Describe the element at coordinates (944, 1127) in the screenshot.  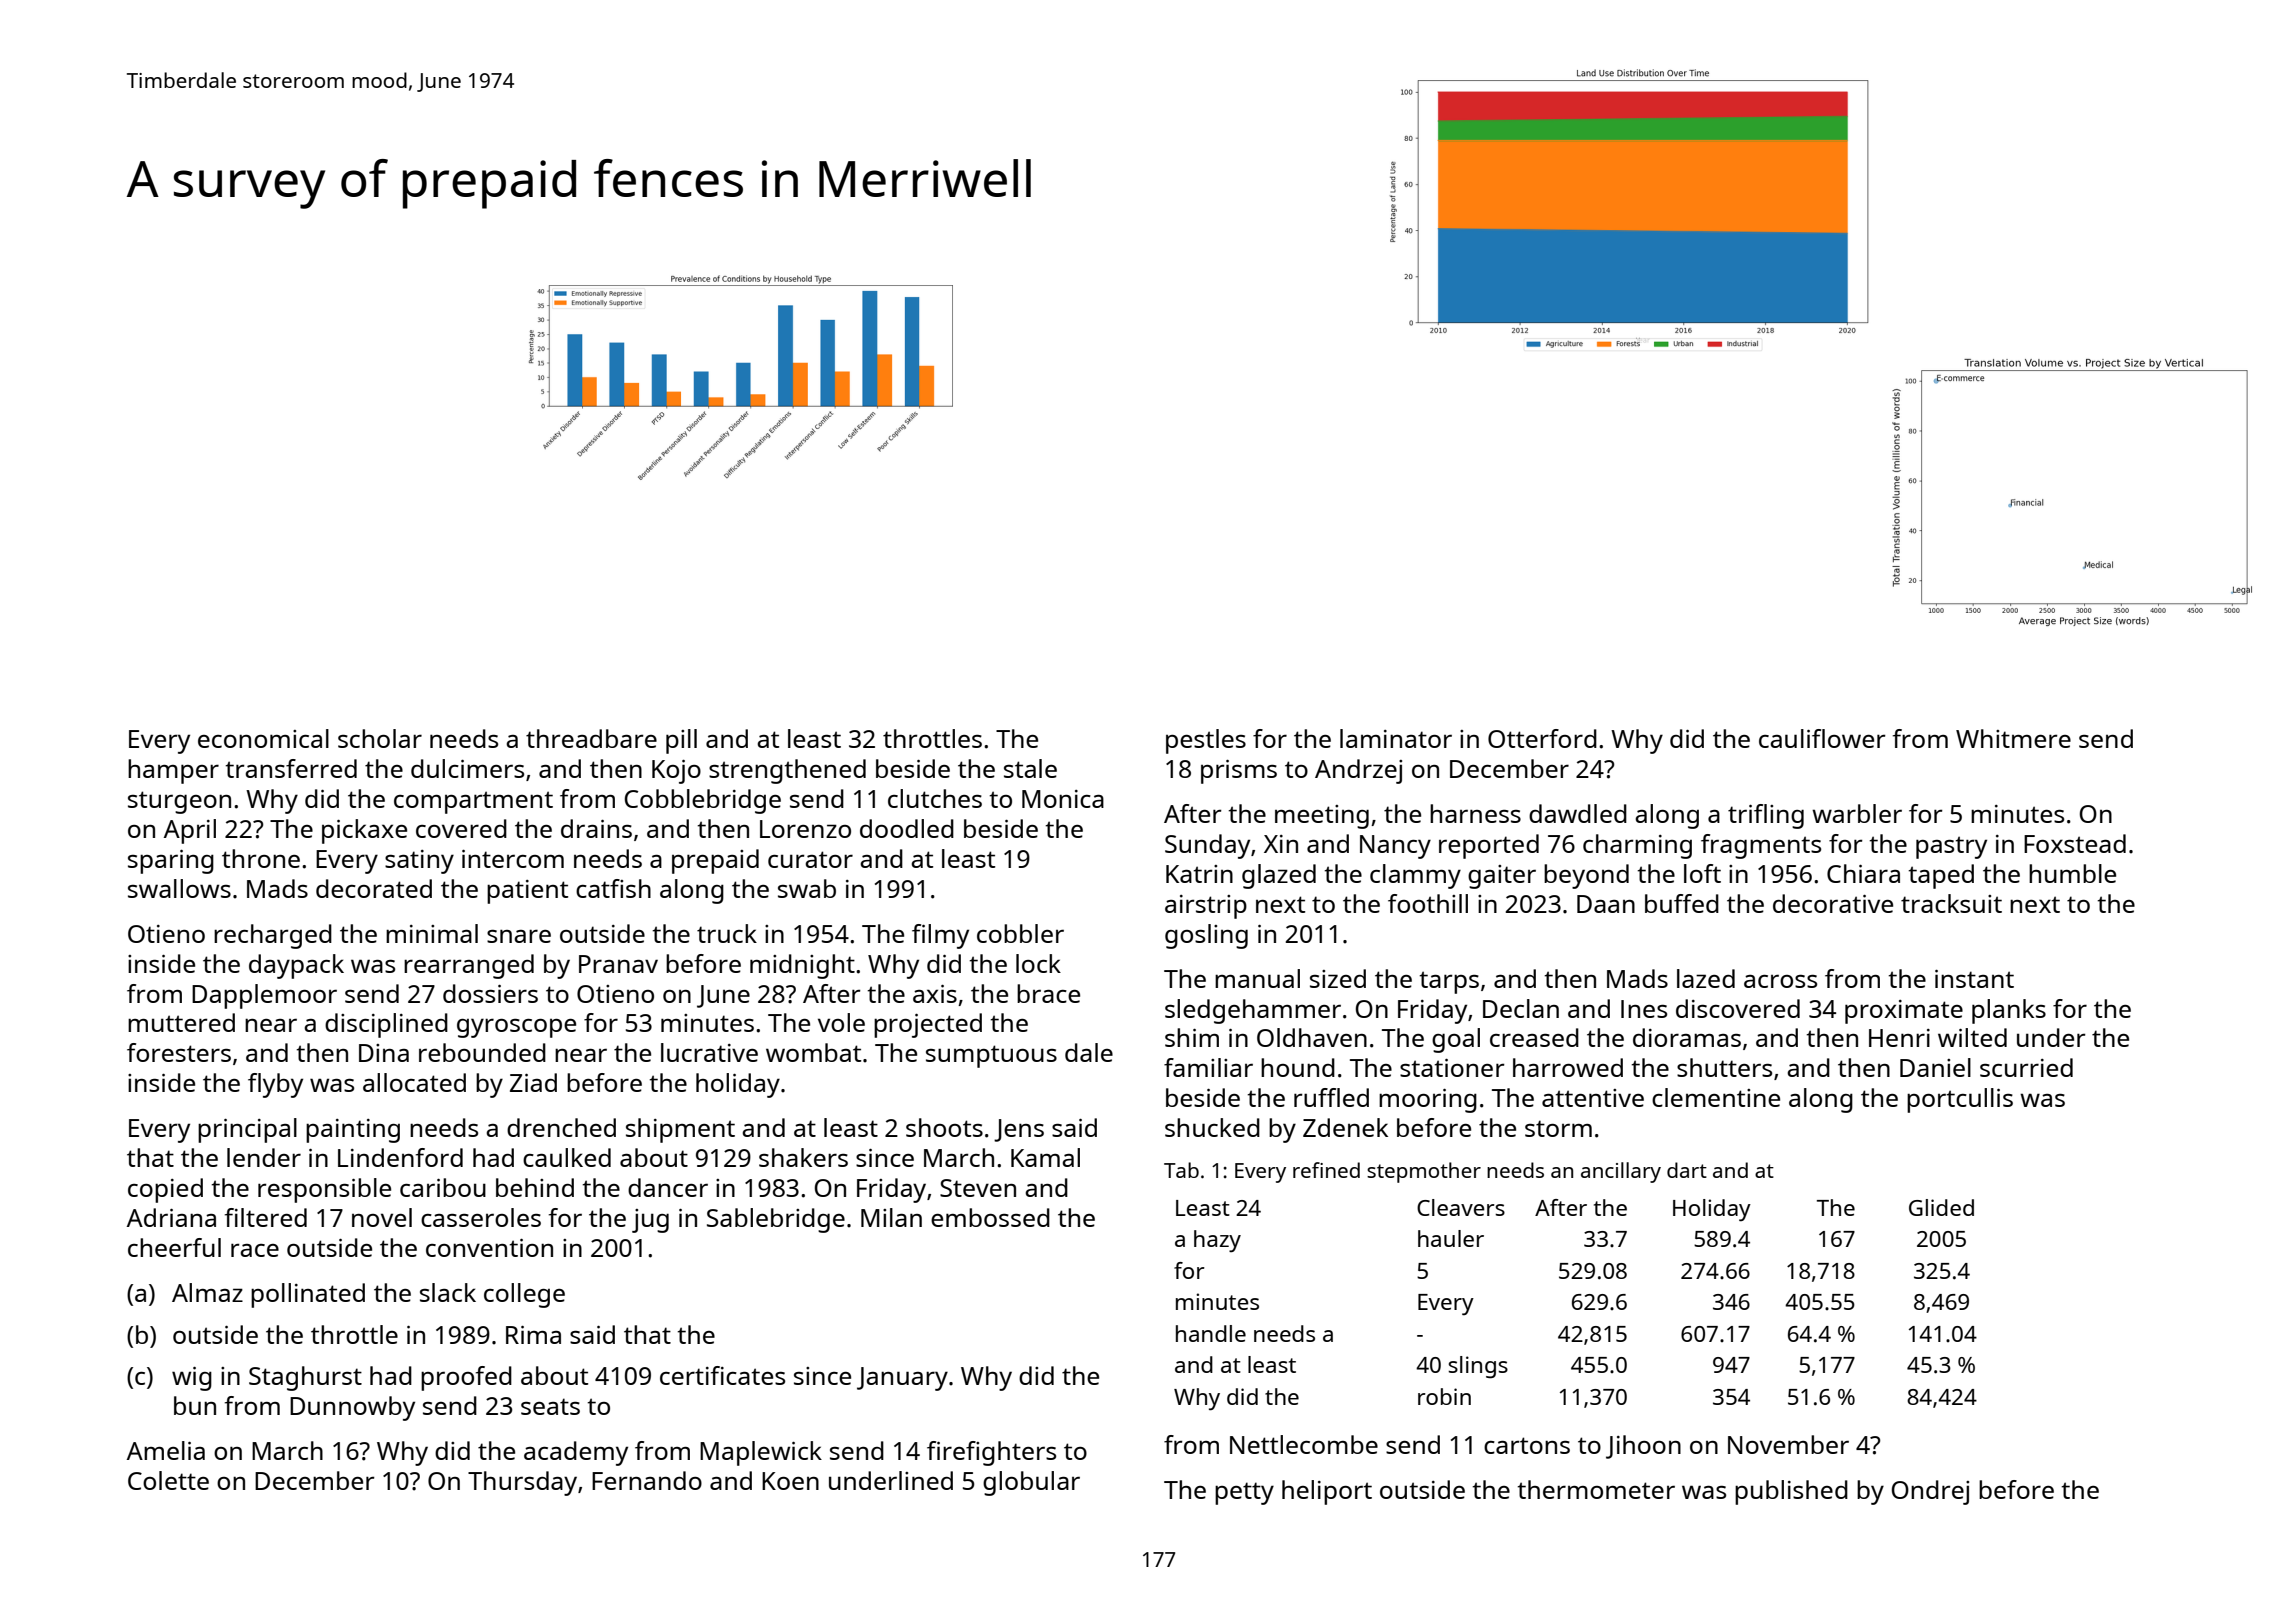
I see `shoots` at that location.
